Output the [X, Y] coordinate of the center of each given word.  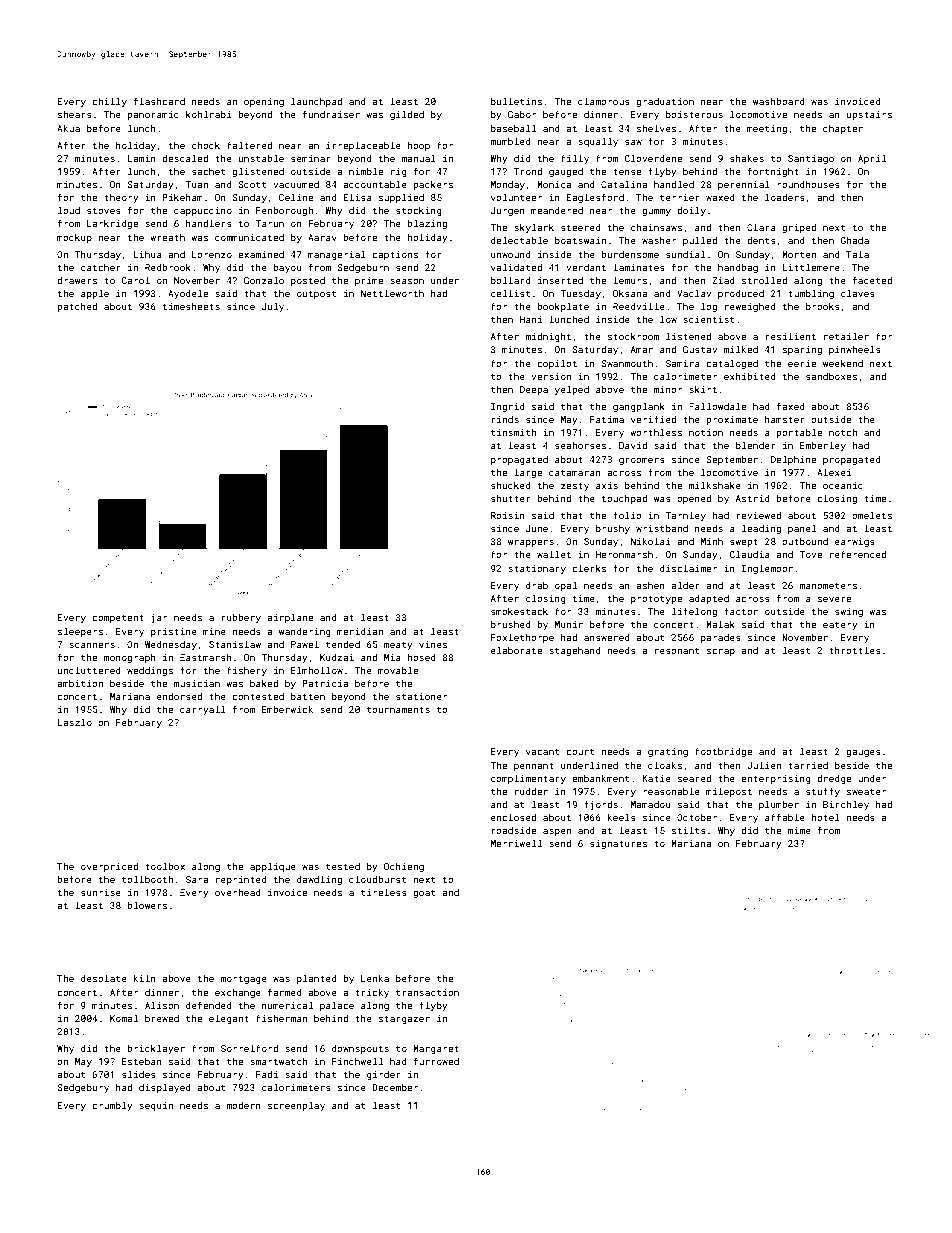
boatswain [580, 240]
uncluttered [89, 670]
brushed [511, 624]
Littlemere [811, 267]
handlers [209, 223]
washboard [779, 101]
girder [384, 1075]
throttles [855, 650]
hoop [418, 146]
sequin [156, 1106]
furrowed [436, 1061]
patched [77, 307]
